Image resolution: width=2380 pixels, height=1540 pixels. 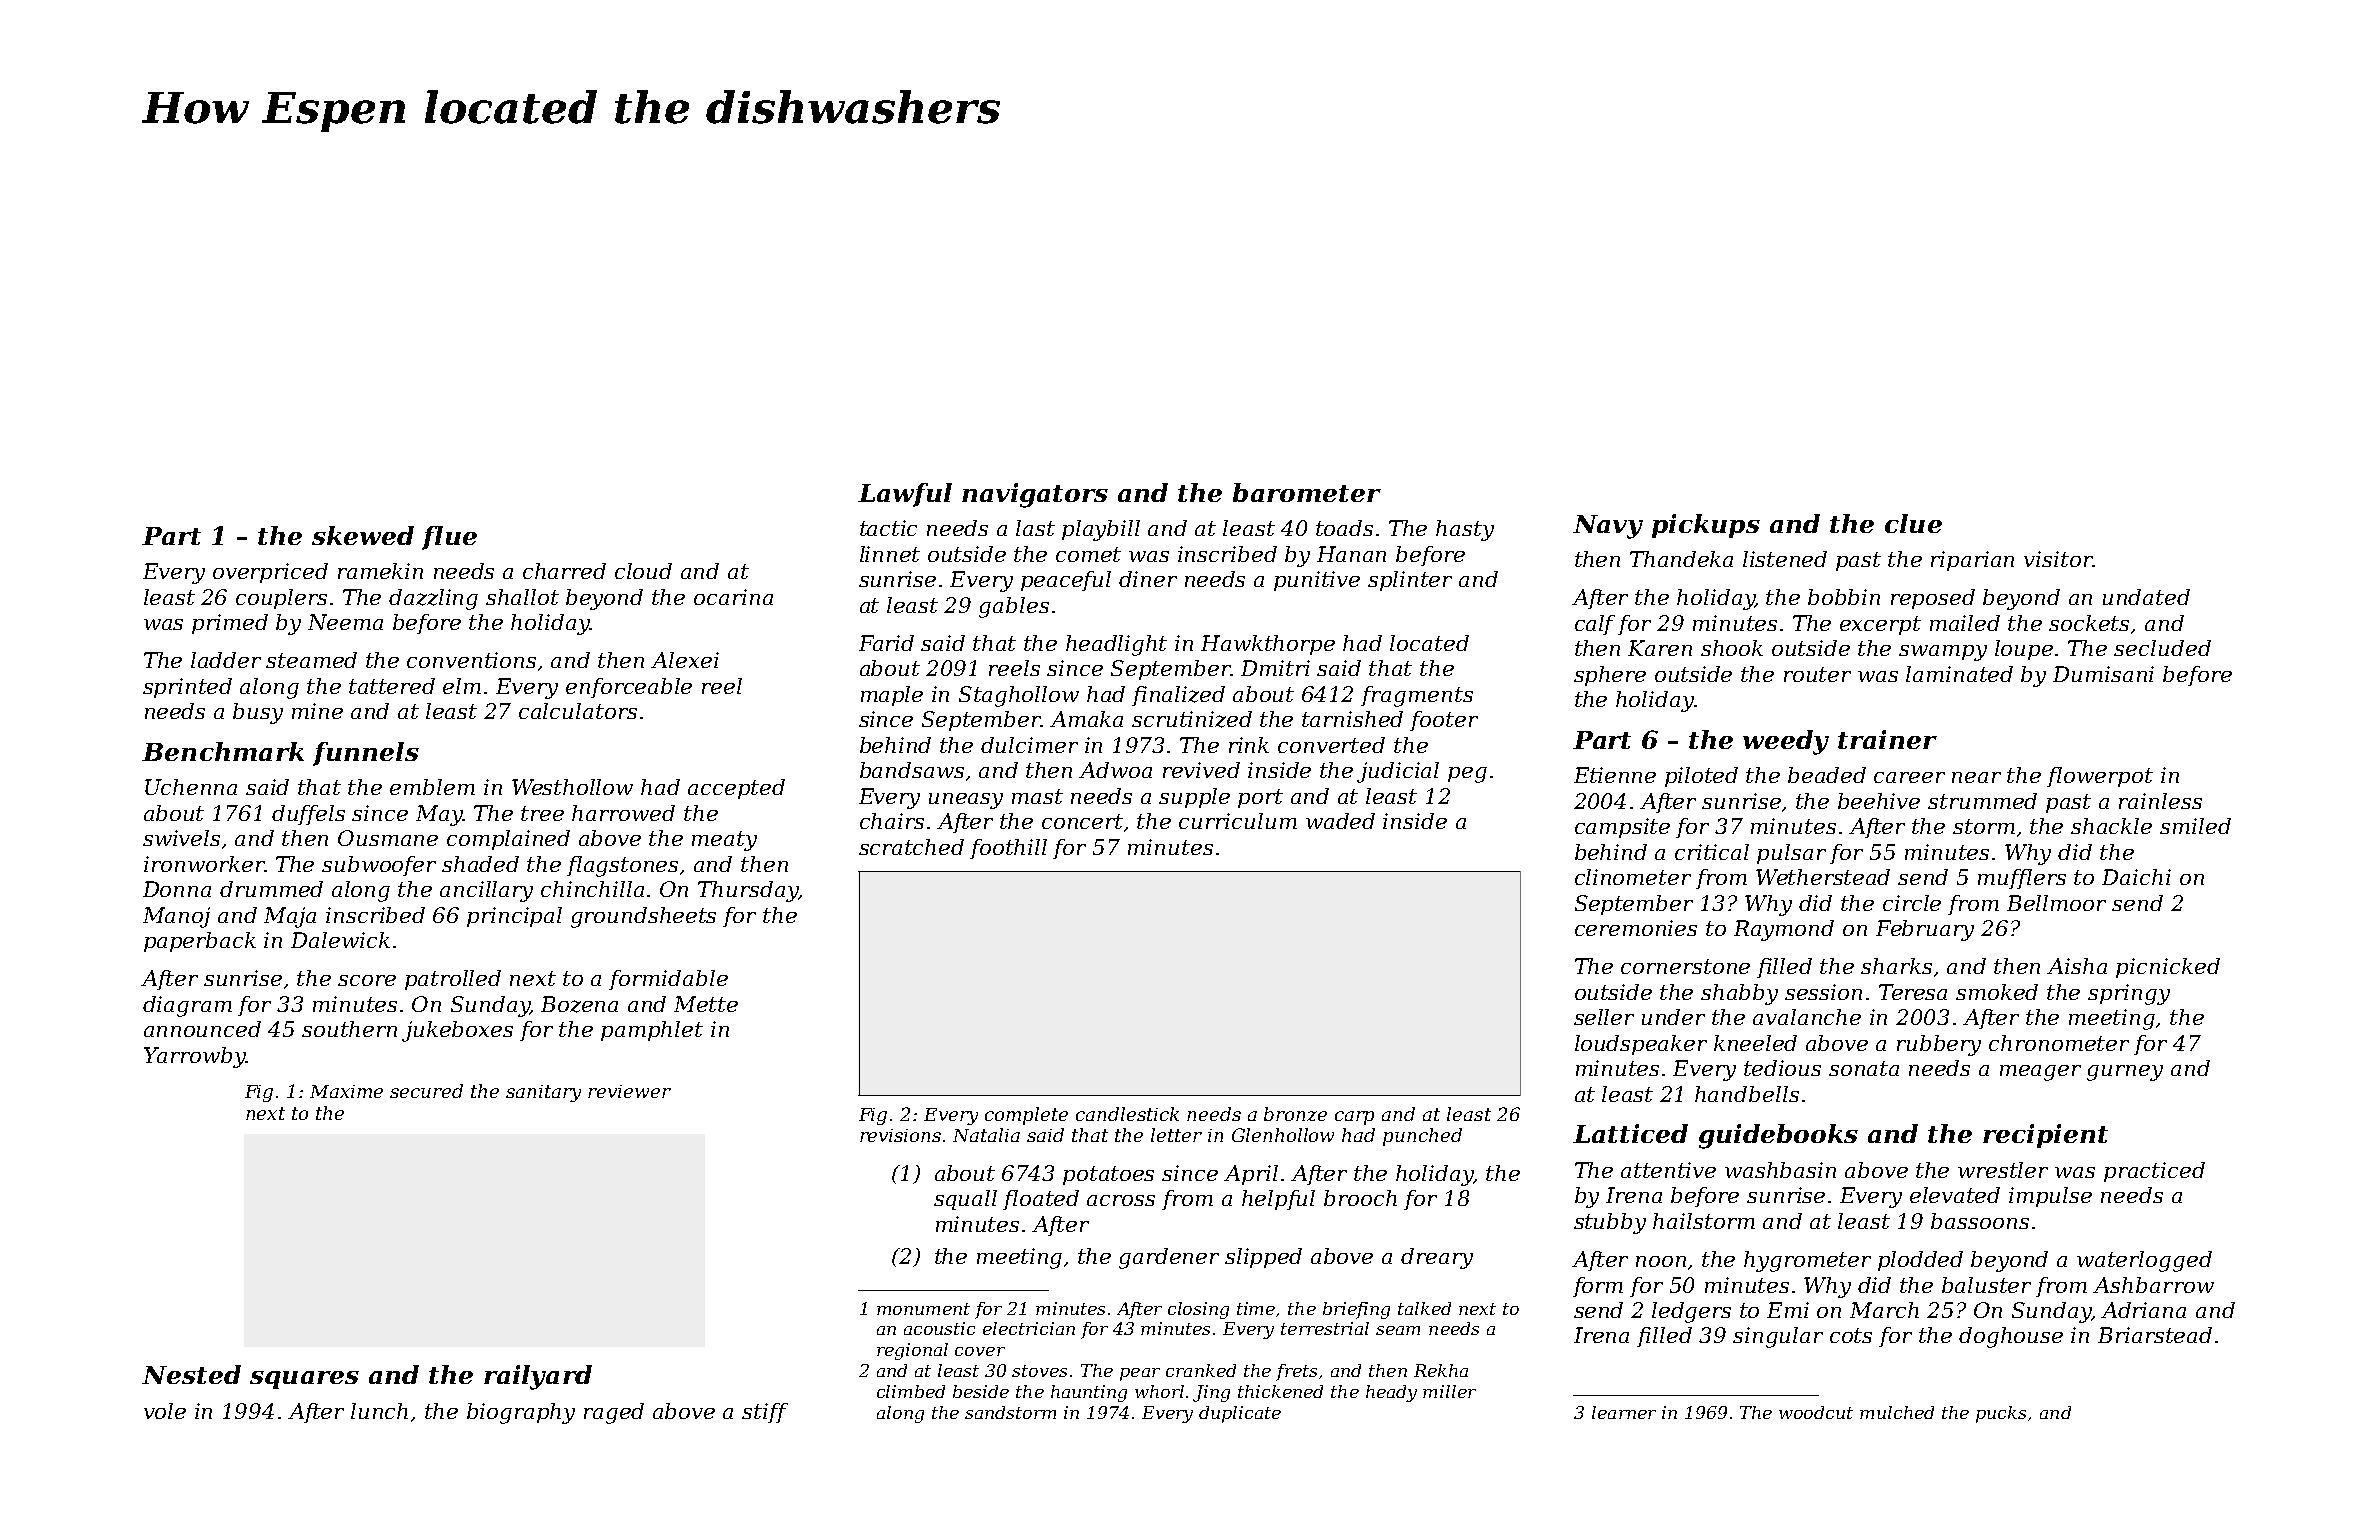 I want to click on stubby, so click(x=1610, y=1223).
